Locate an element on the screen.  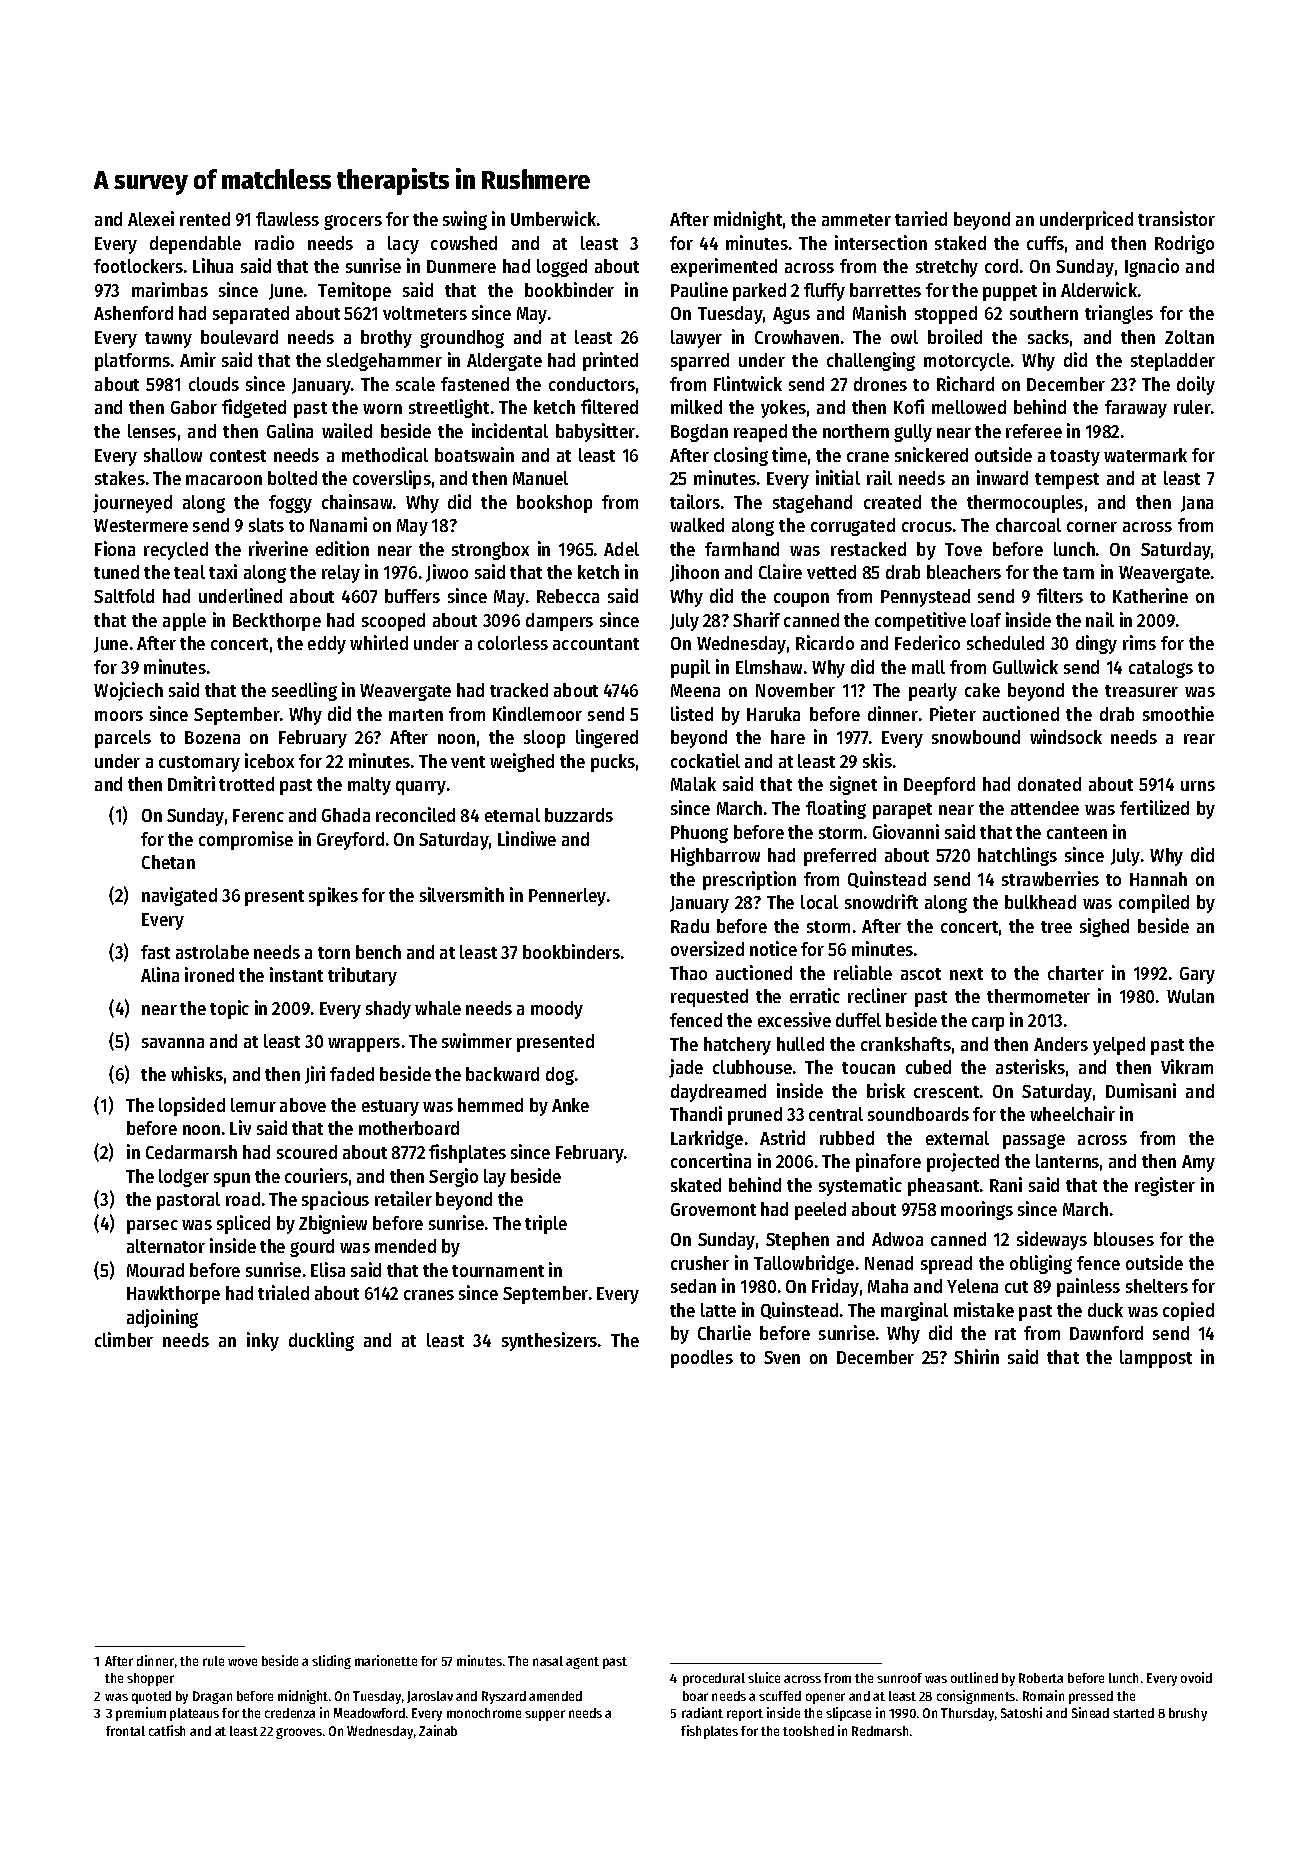
colorless is located at coordinates (513, 643).
